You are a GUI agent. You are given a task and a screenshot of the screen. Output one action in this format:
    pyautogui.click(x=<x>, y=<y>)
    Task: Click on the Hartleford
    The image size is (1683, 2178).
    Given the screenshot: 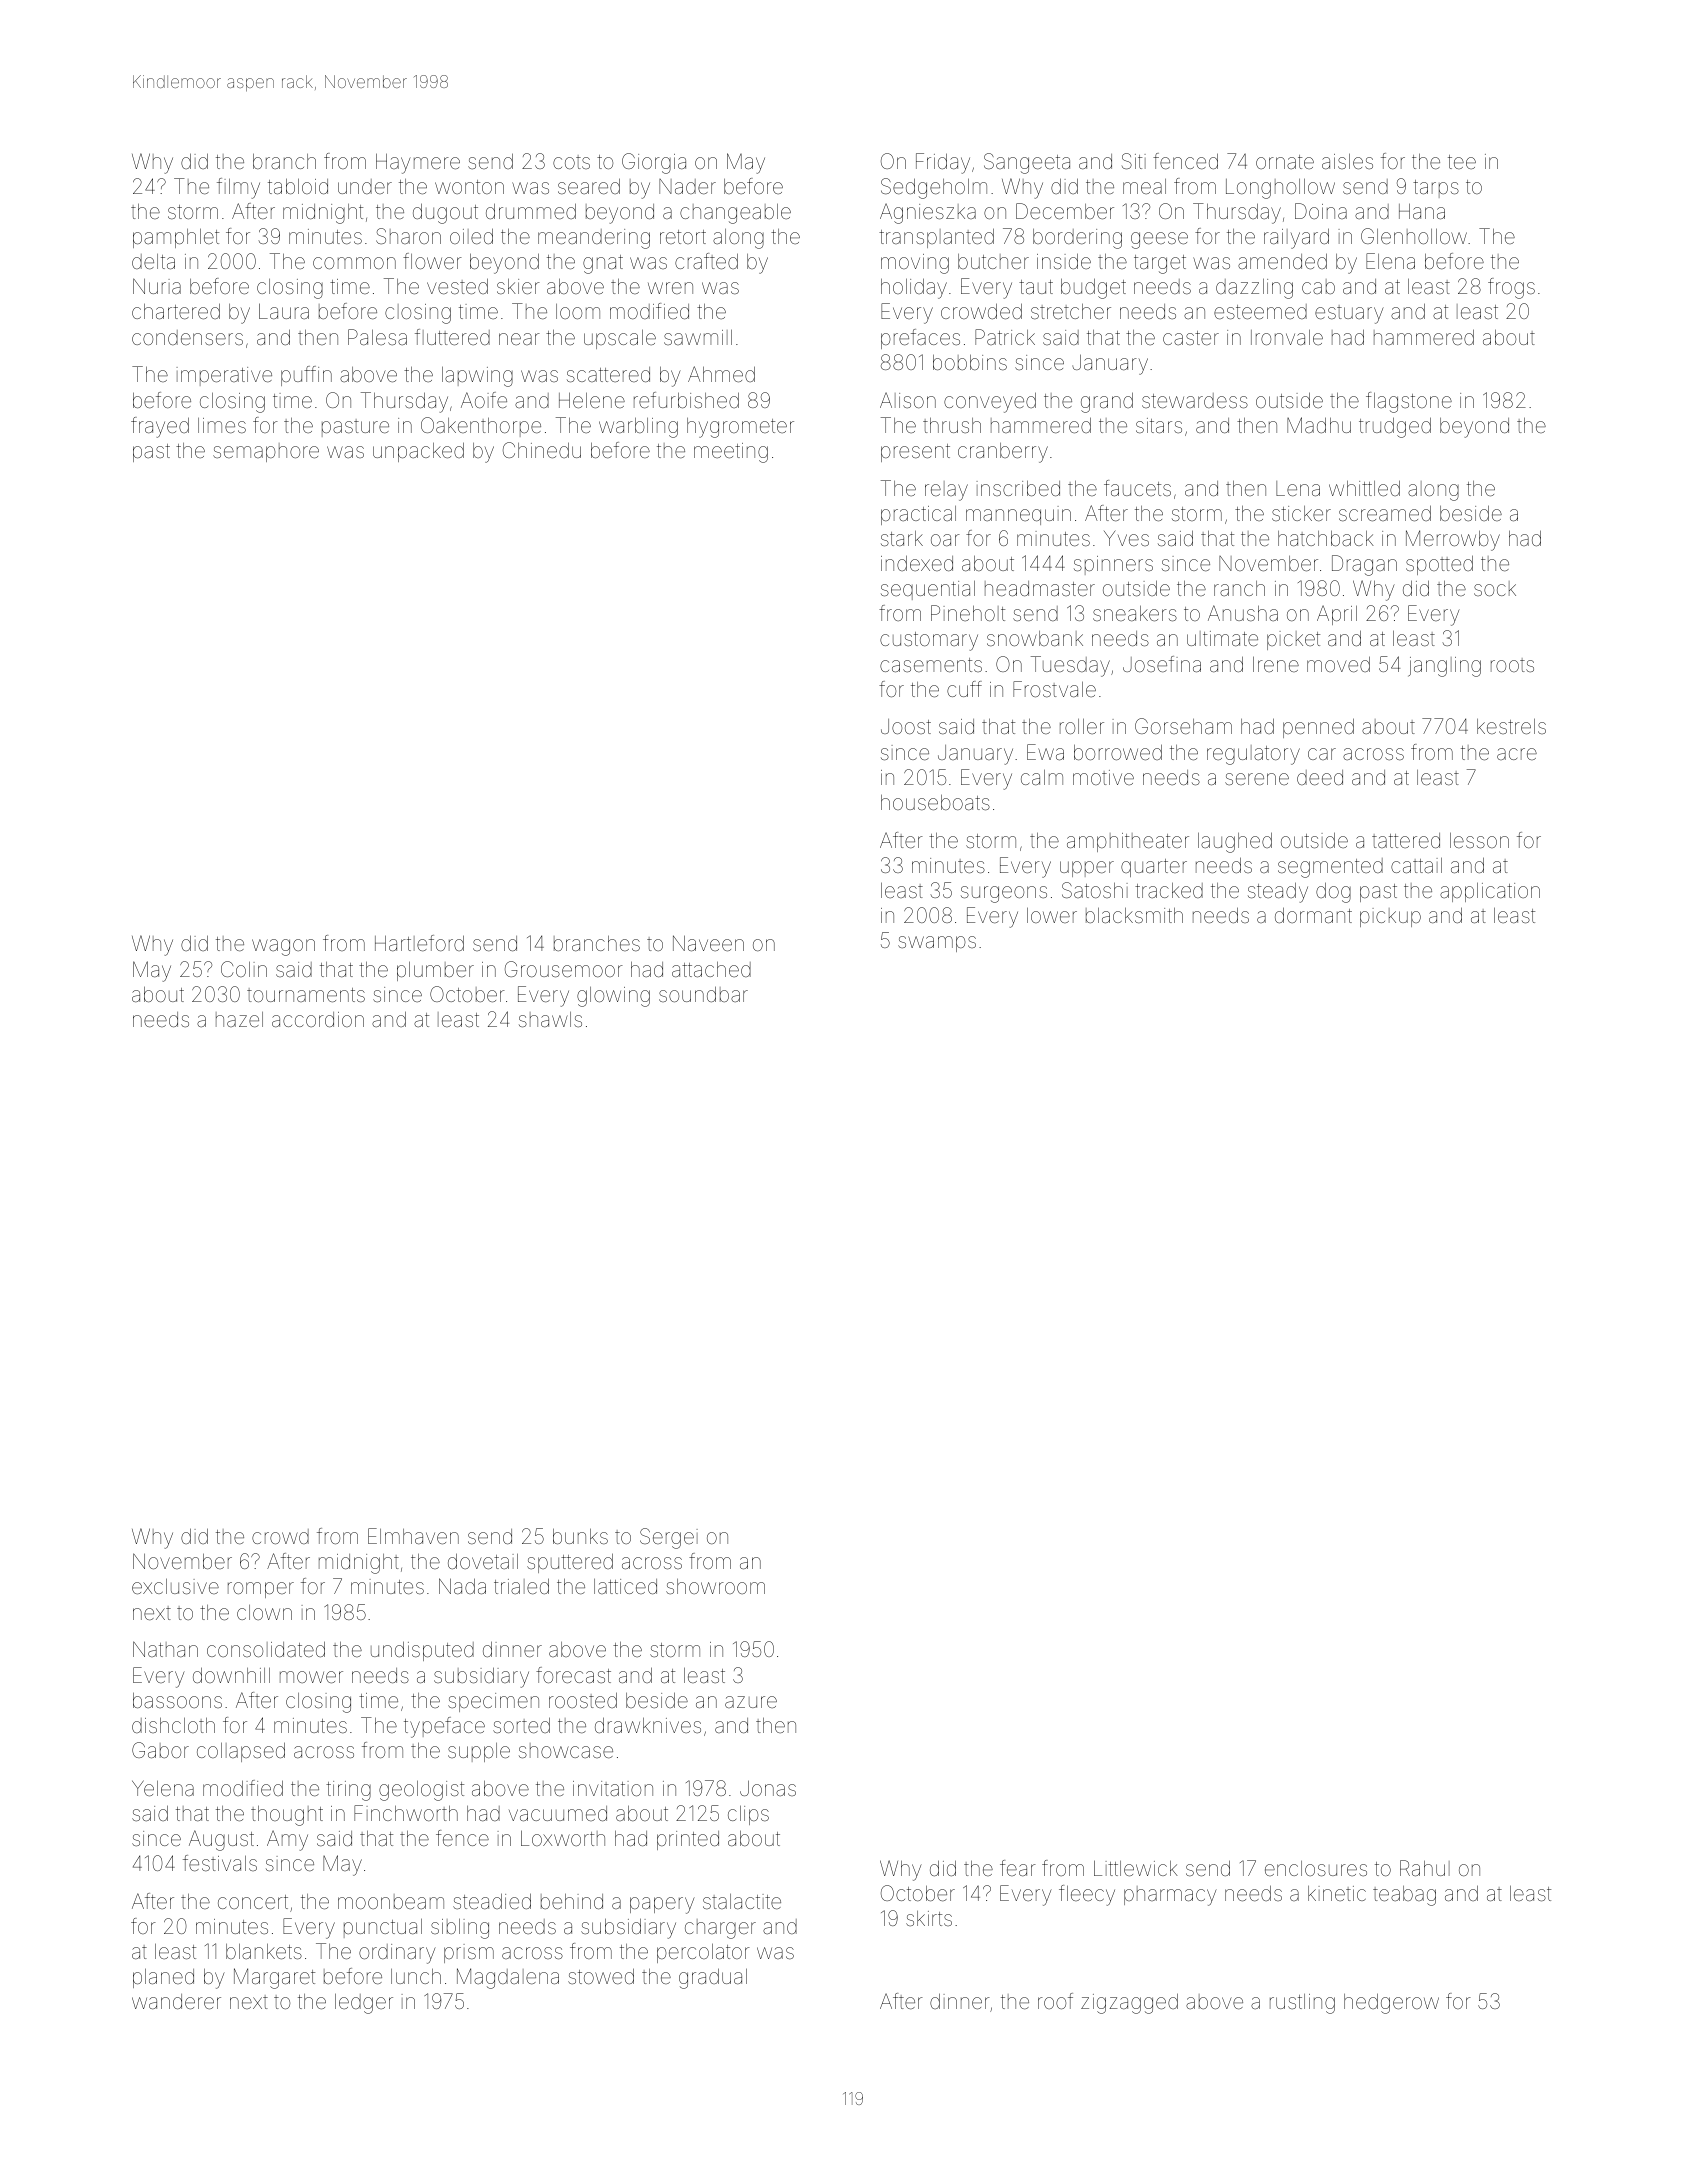 What is the action you would take?
    pyautogui.click(x=419, y=943)
